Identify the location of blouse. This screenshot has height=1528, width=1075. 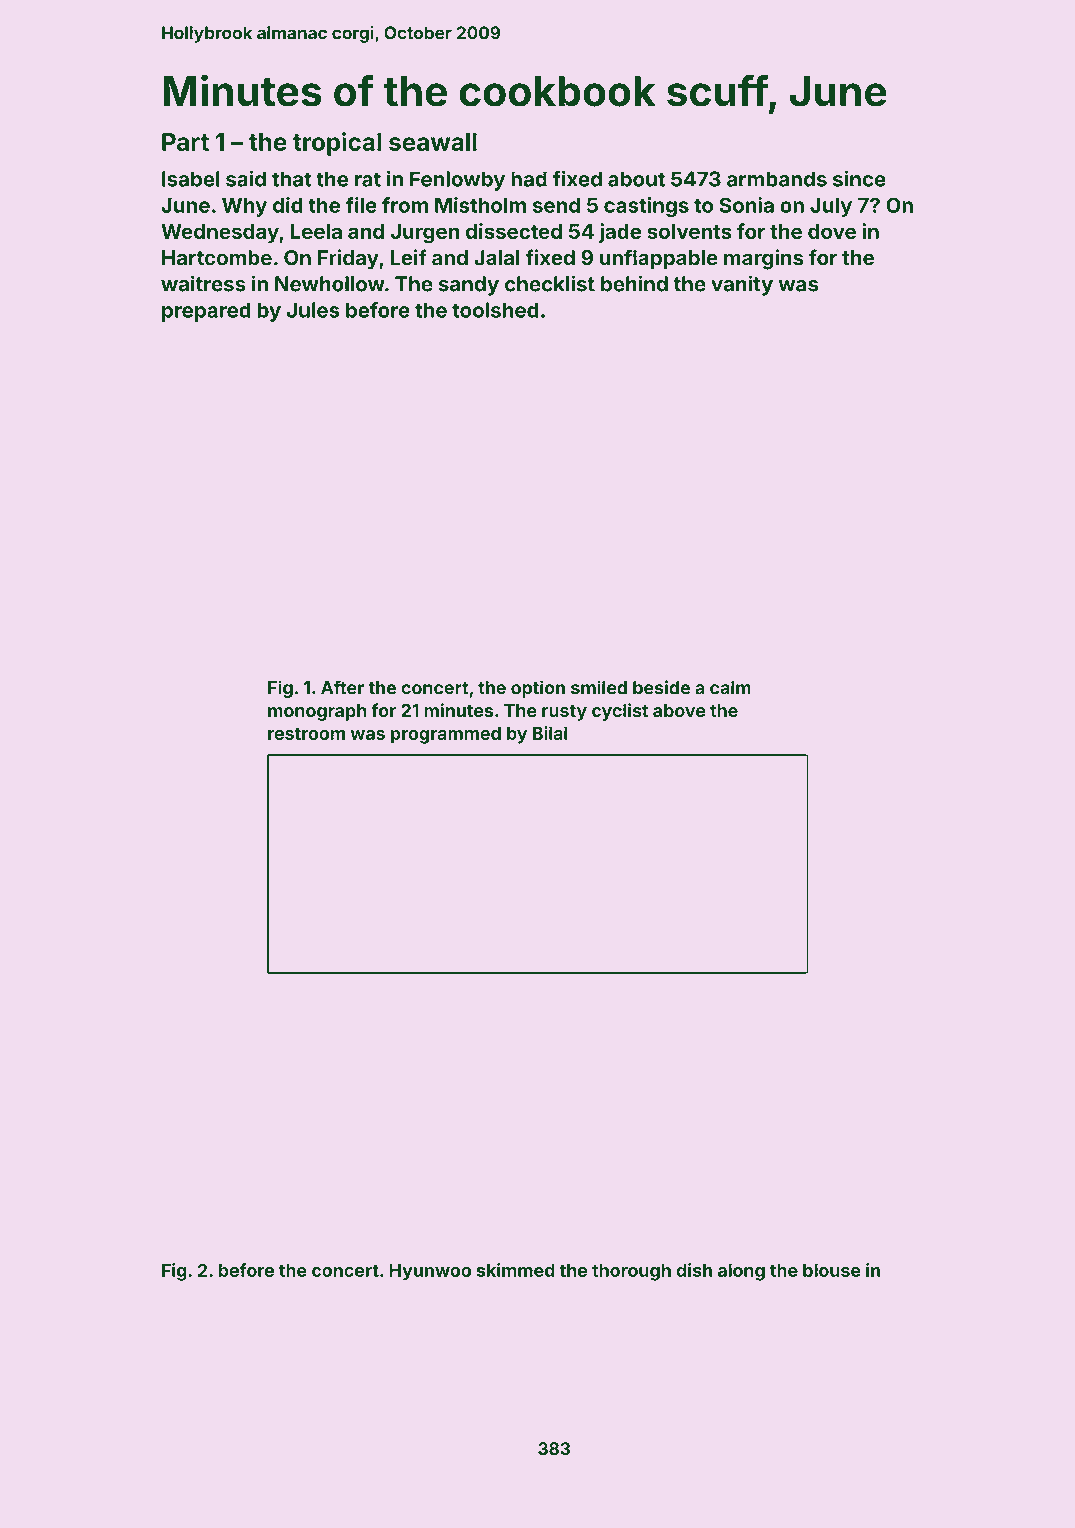
(832, 1270).
